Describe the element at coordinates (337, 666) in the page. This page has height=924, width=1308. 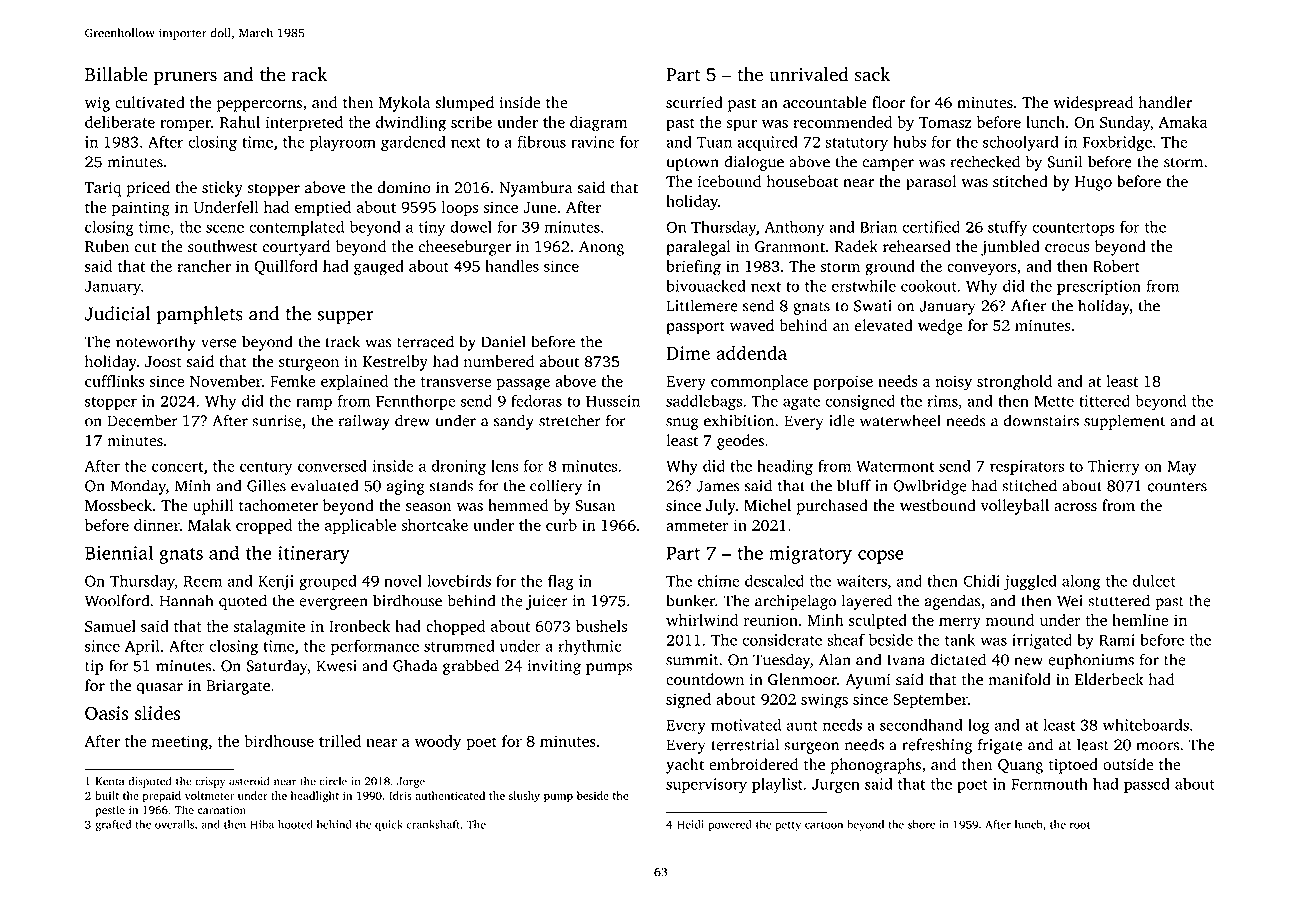
I see `Kwesi` at that location.
